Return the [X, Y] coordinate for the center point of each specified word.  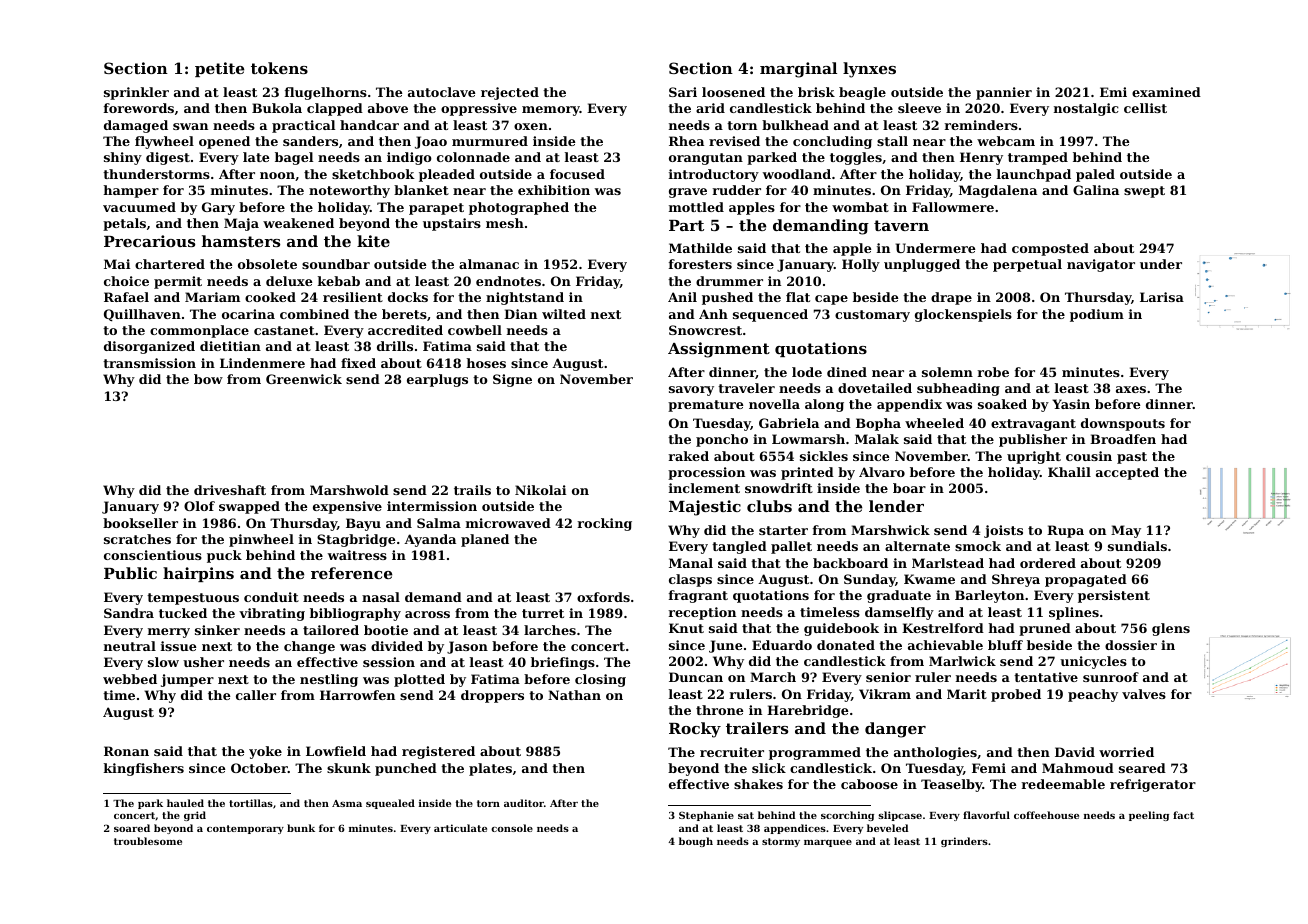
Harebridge [807, 711]
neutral [130, 646]
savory [691, 391]
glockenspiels [963, 315]
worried [1126, 752]
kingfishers [144, 769]
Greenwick [304, 379]
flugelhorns [326, 93]
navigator [1101, 265]
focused [577, 174]
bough [696, 842]
